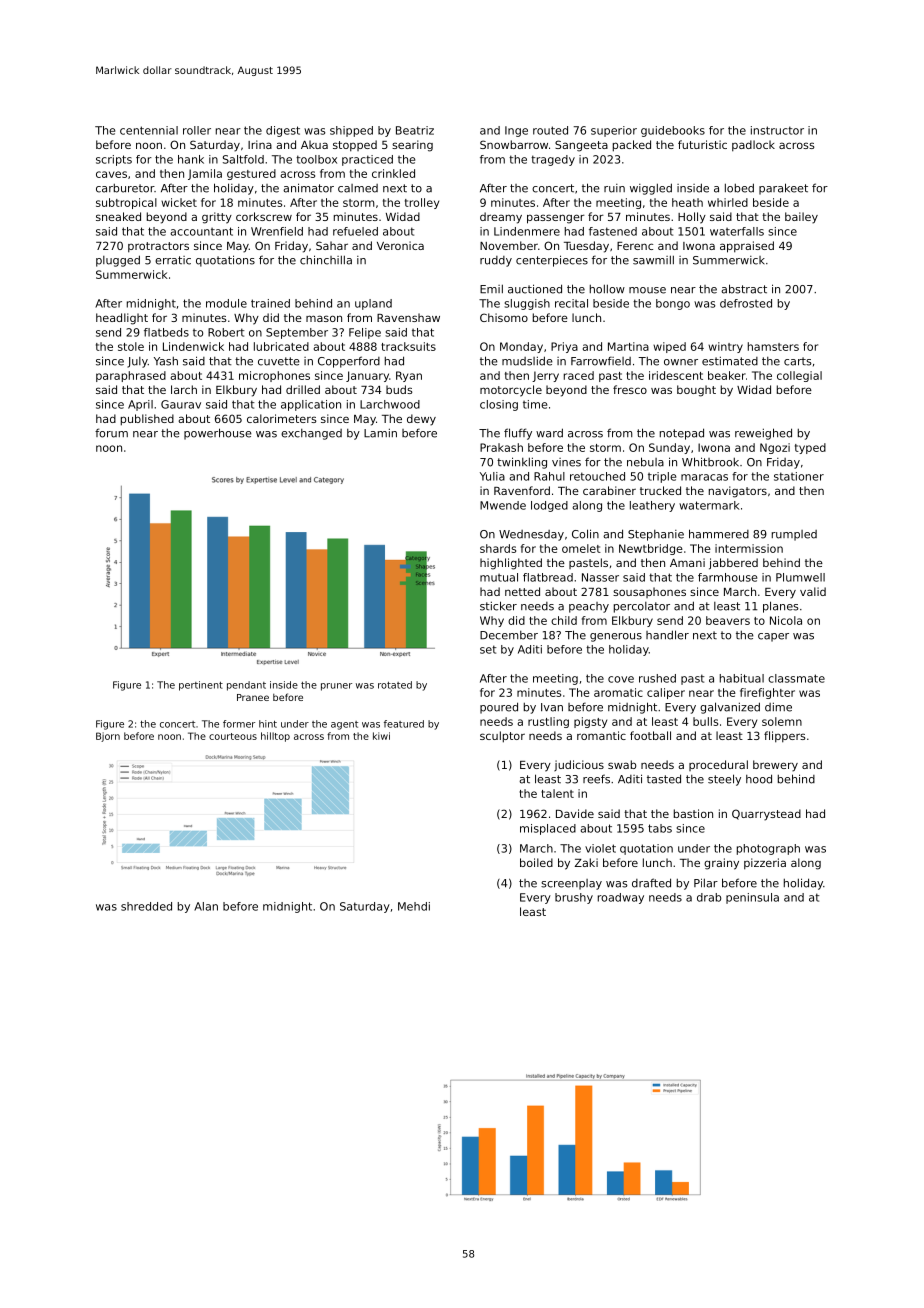  What do you see at coordinates (574, 898) in the screenshot?
I see `brushy` at bounding box center [574, 898].
